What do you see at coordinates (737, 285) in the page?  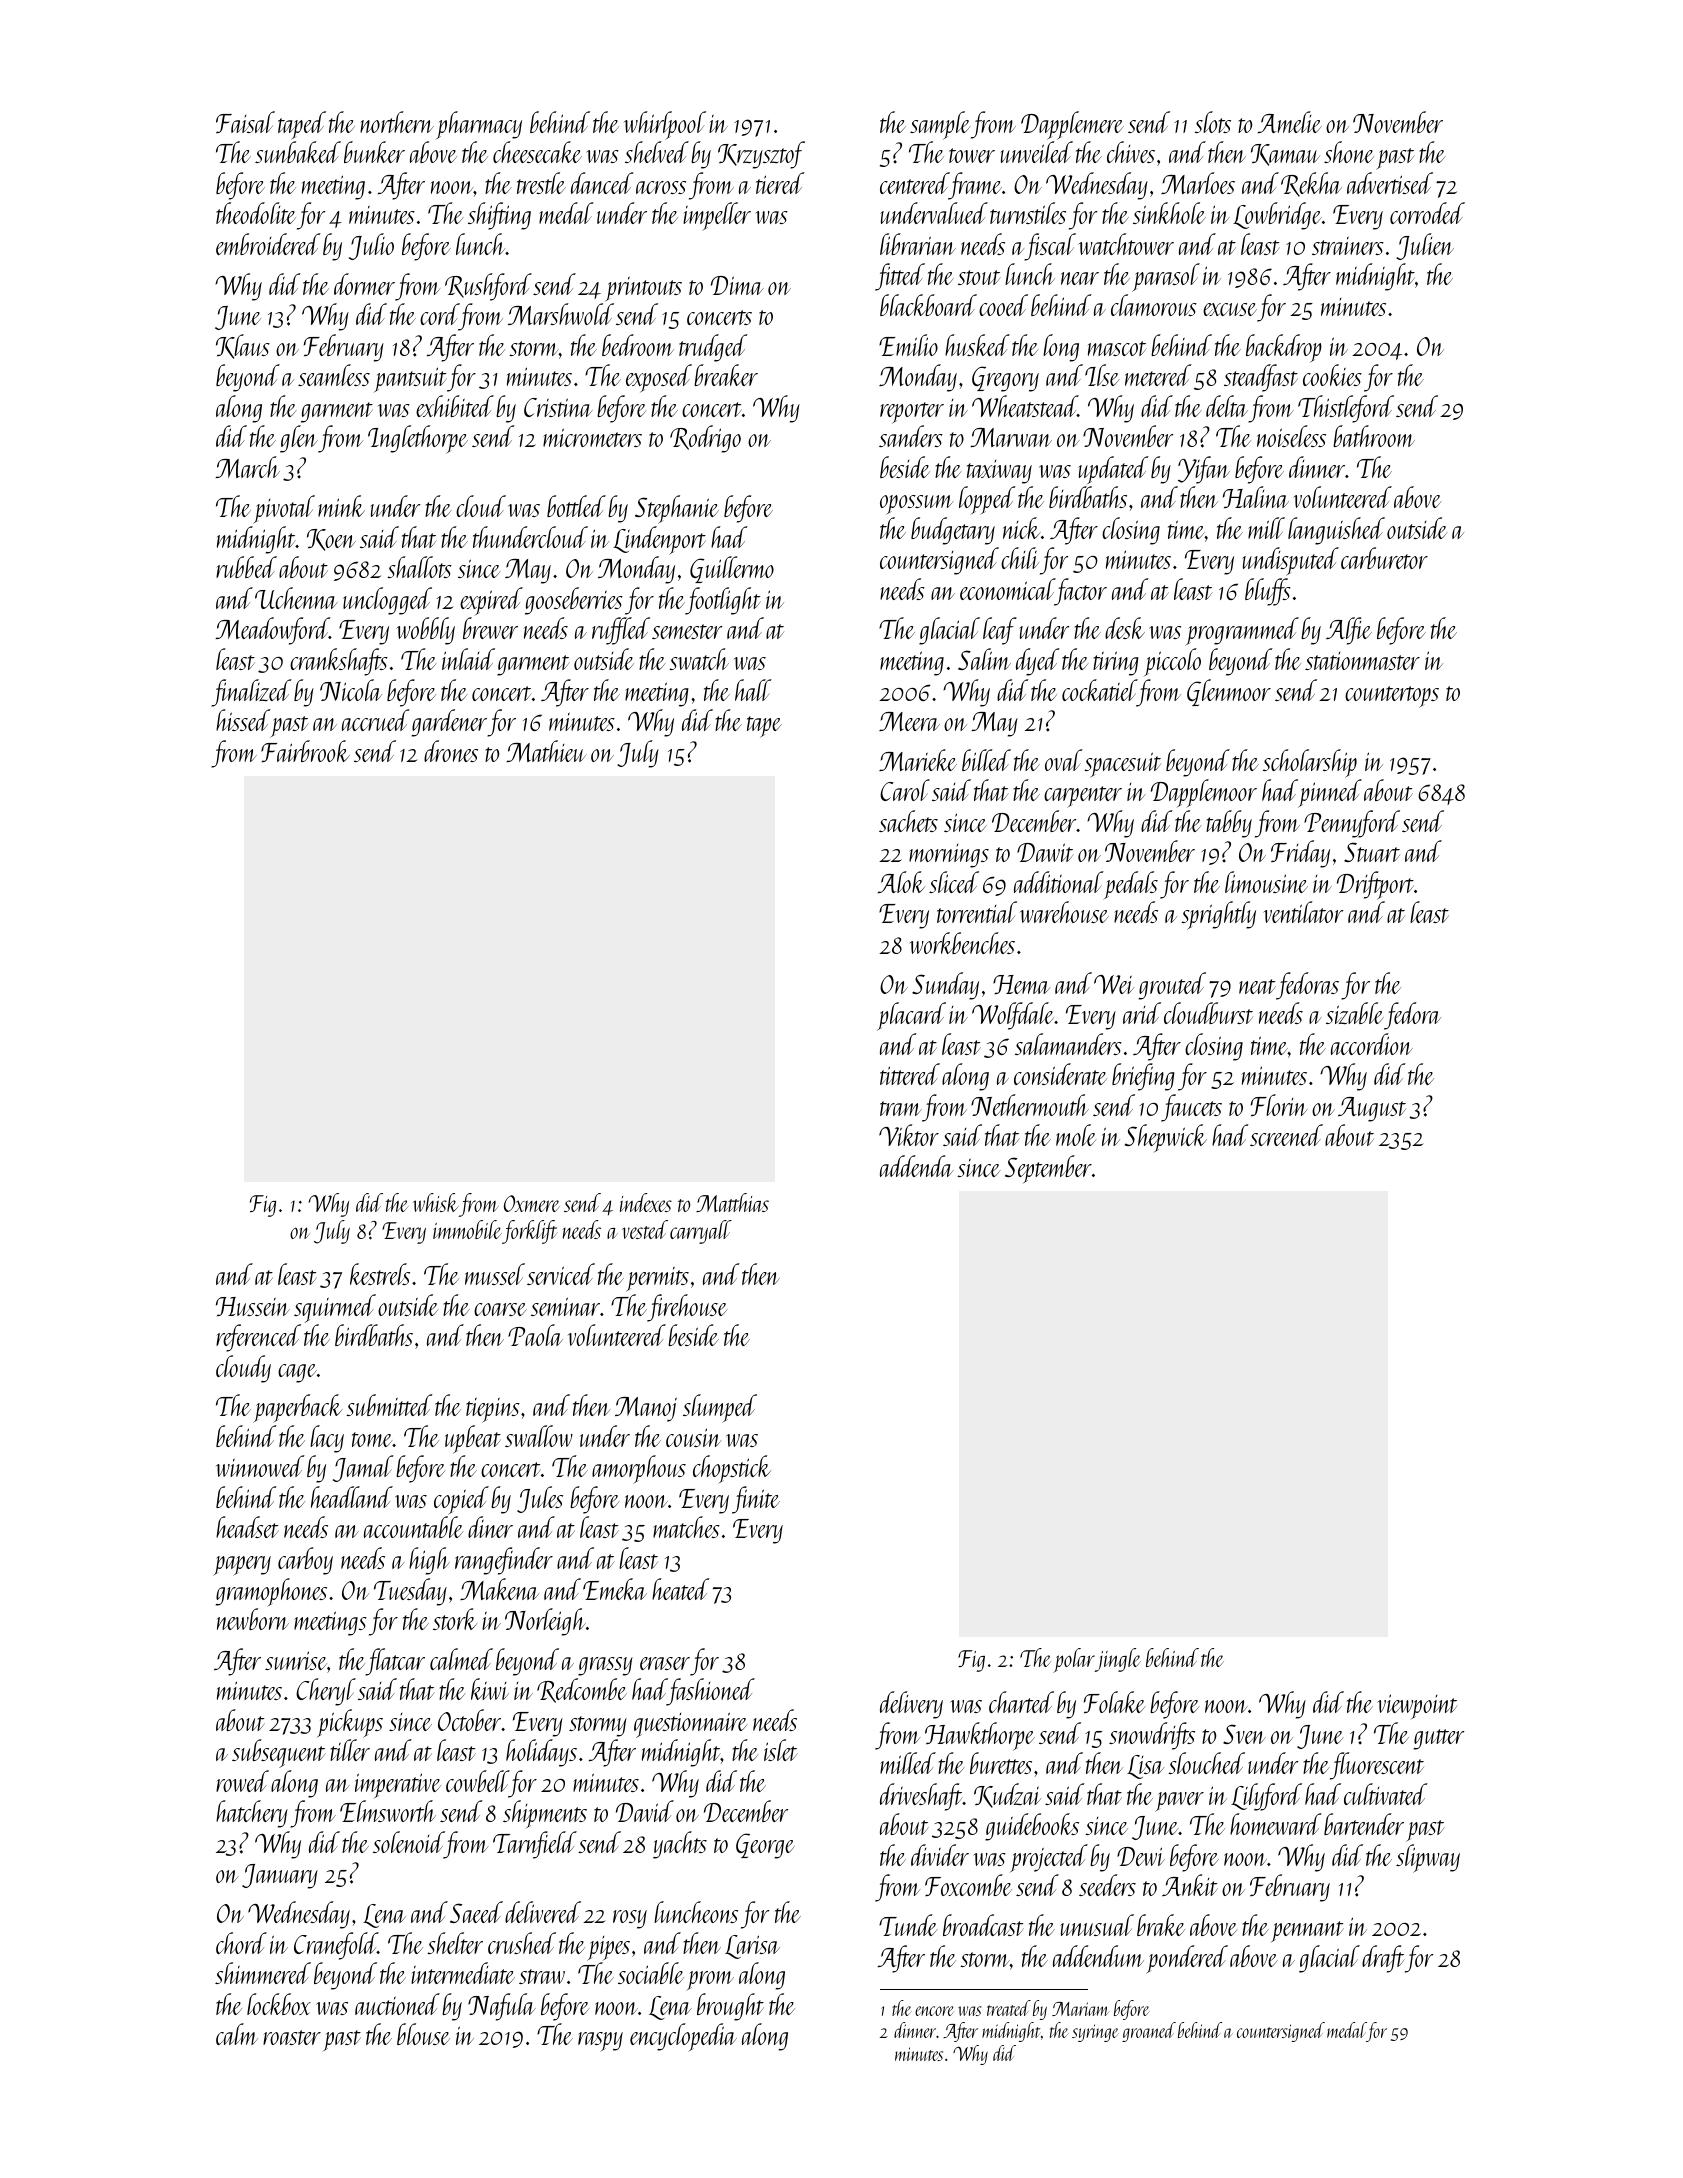 I see `Dima` at bounding box center [737, 285].
